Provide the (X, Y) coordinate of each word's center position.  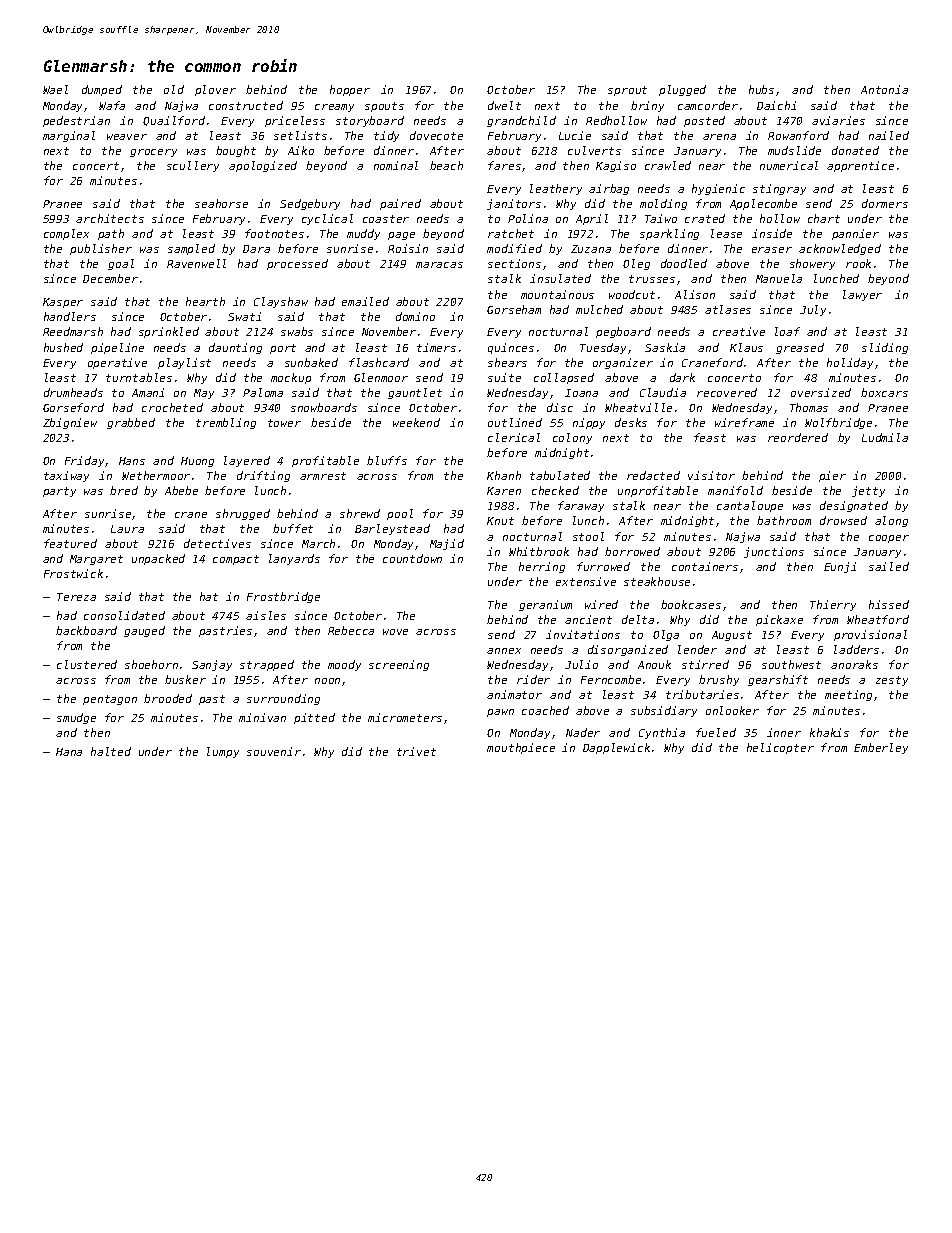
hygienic (718, 189)
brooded (168, 698)
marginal (69, 136)
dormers (885, 203)
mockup (291, 378)
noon (327, 681)
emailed (365, 301)
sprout (627, 91)
